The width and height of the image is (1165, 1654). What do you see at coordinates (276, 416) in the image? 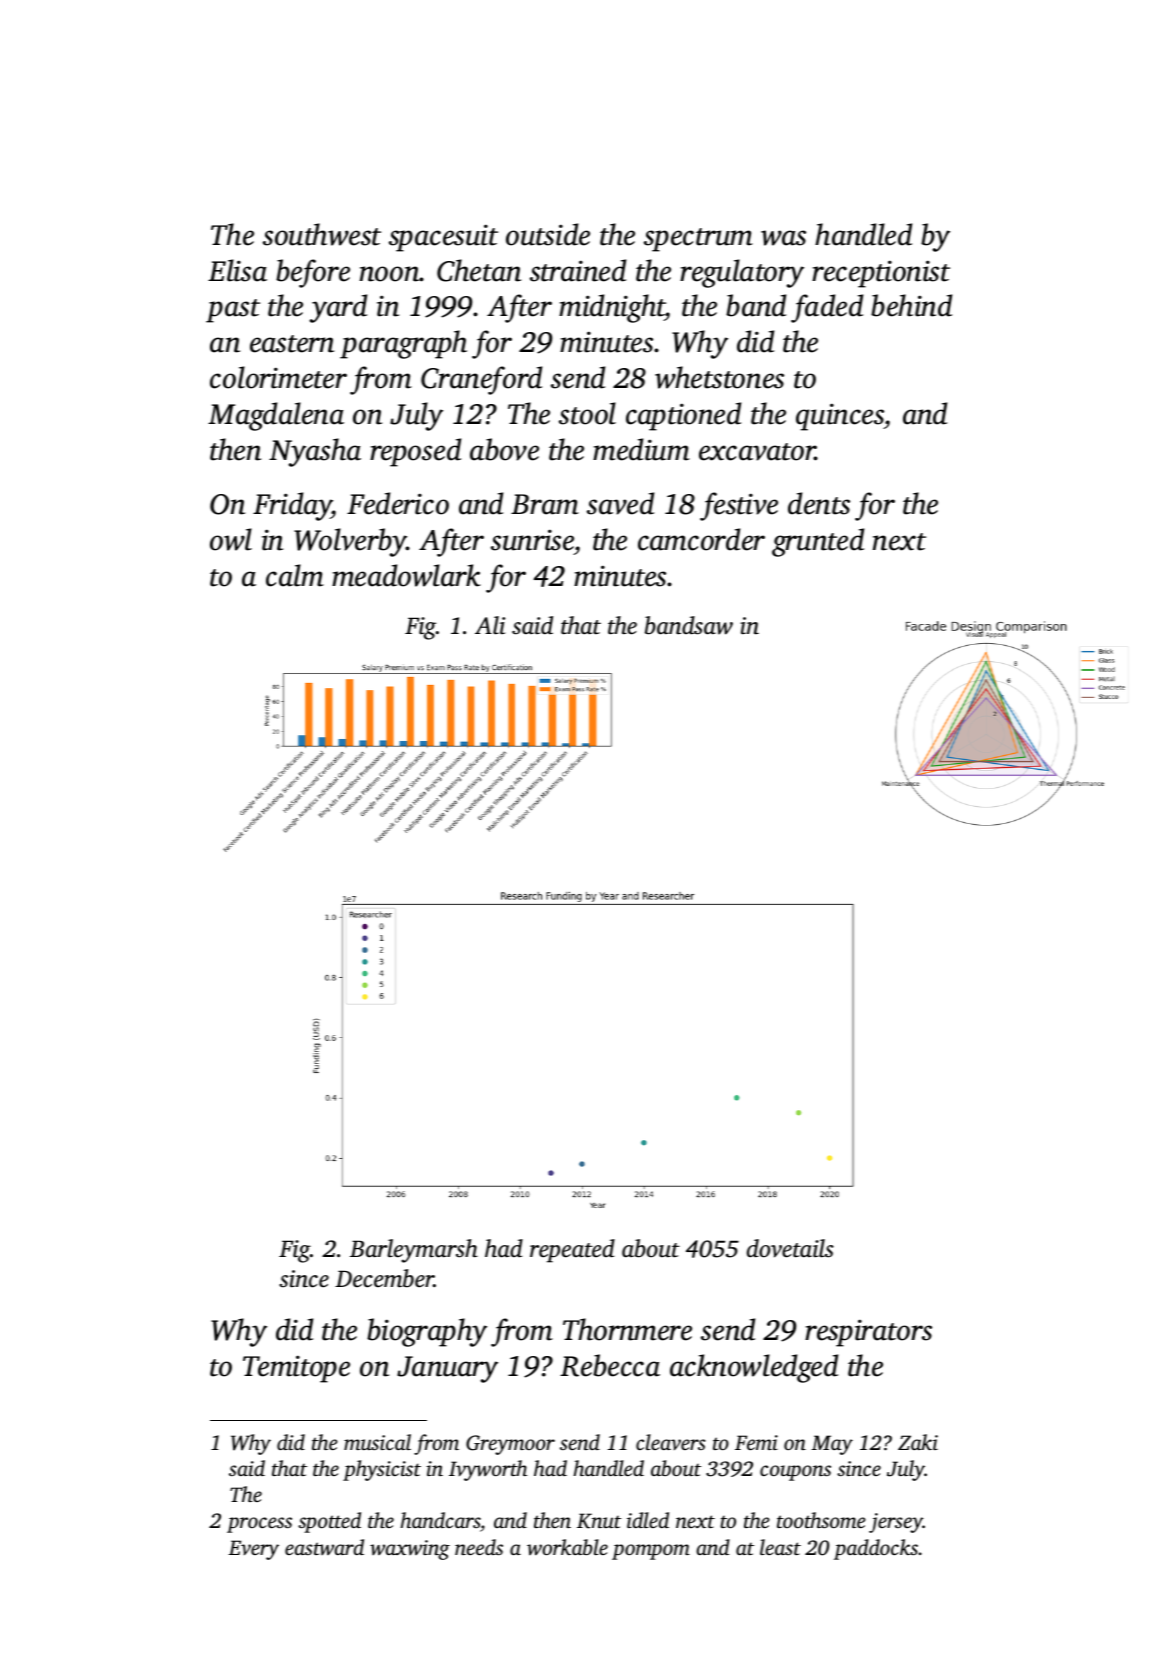
I see `Magdalena` at bounding box center [276, 416].
